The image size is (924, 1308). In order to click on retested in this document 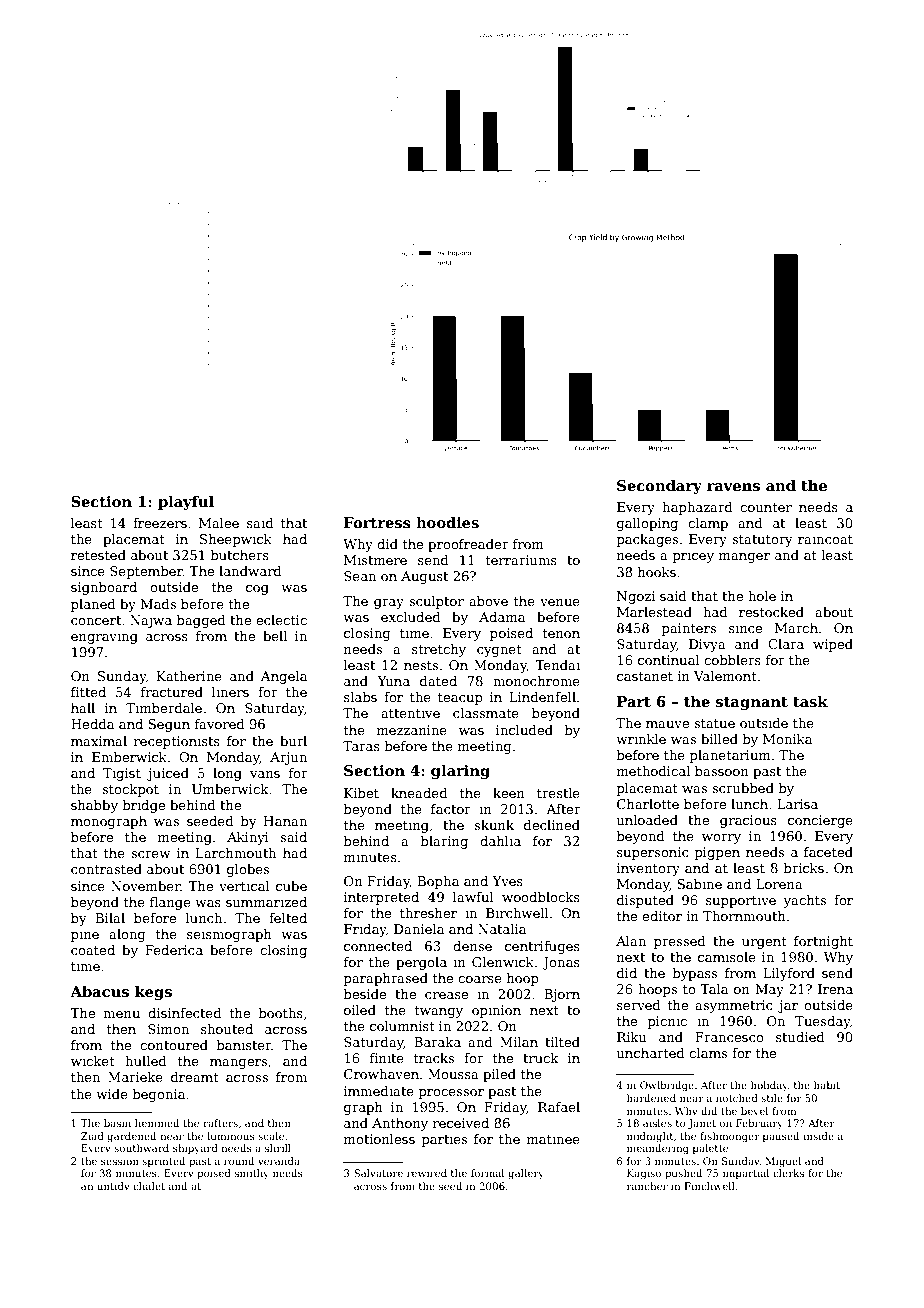, I will do `click(98, 555)`.
